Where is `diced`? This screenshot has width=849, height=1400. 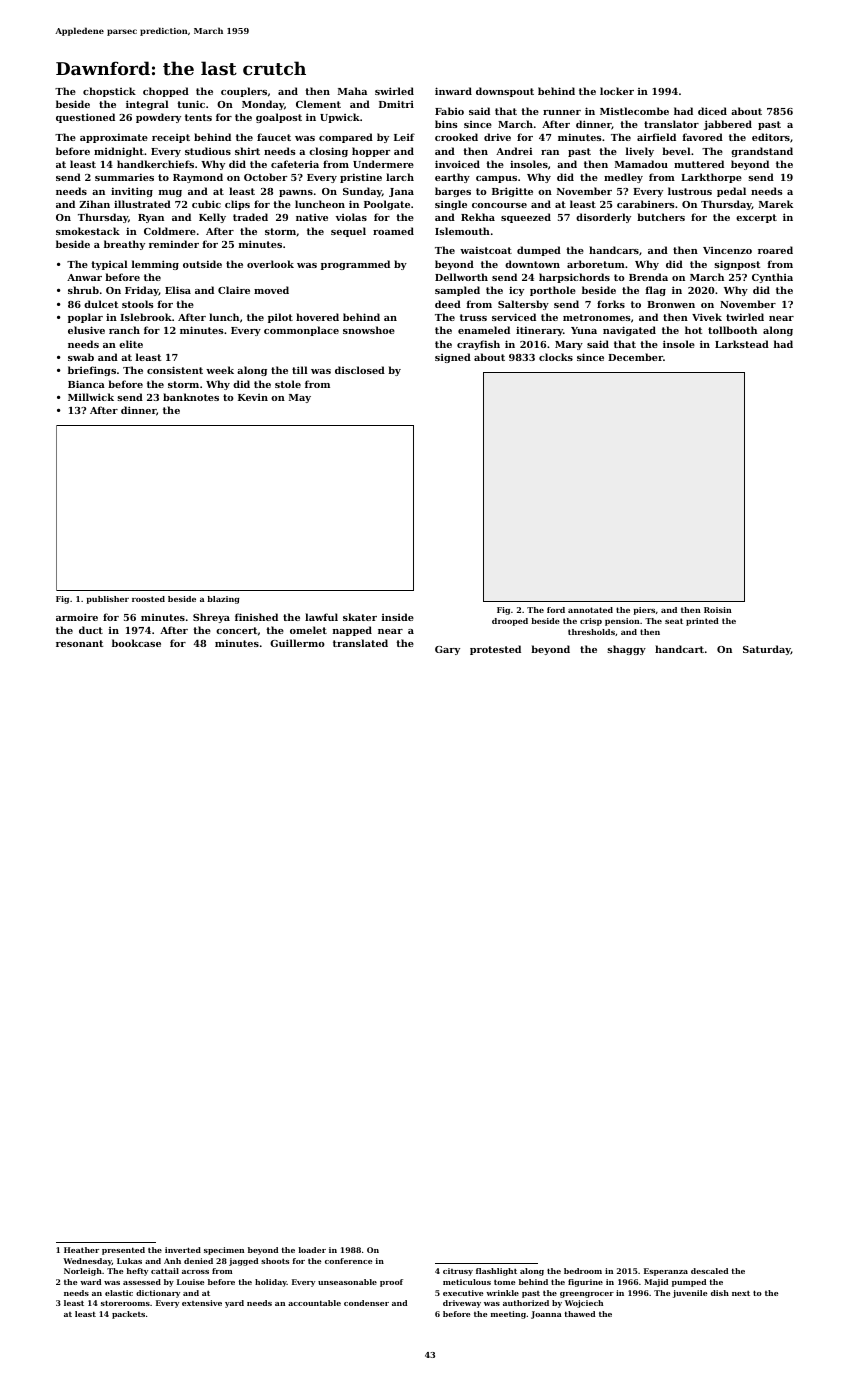
diced is located at coordinates (712, 111).
